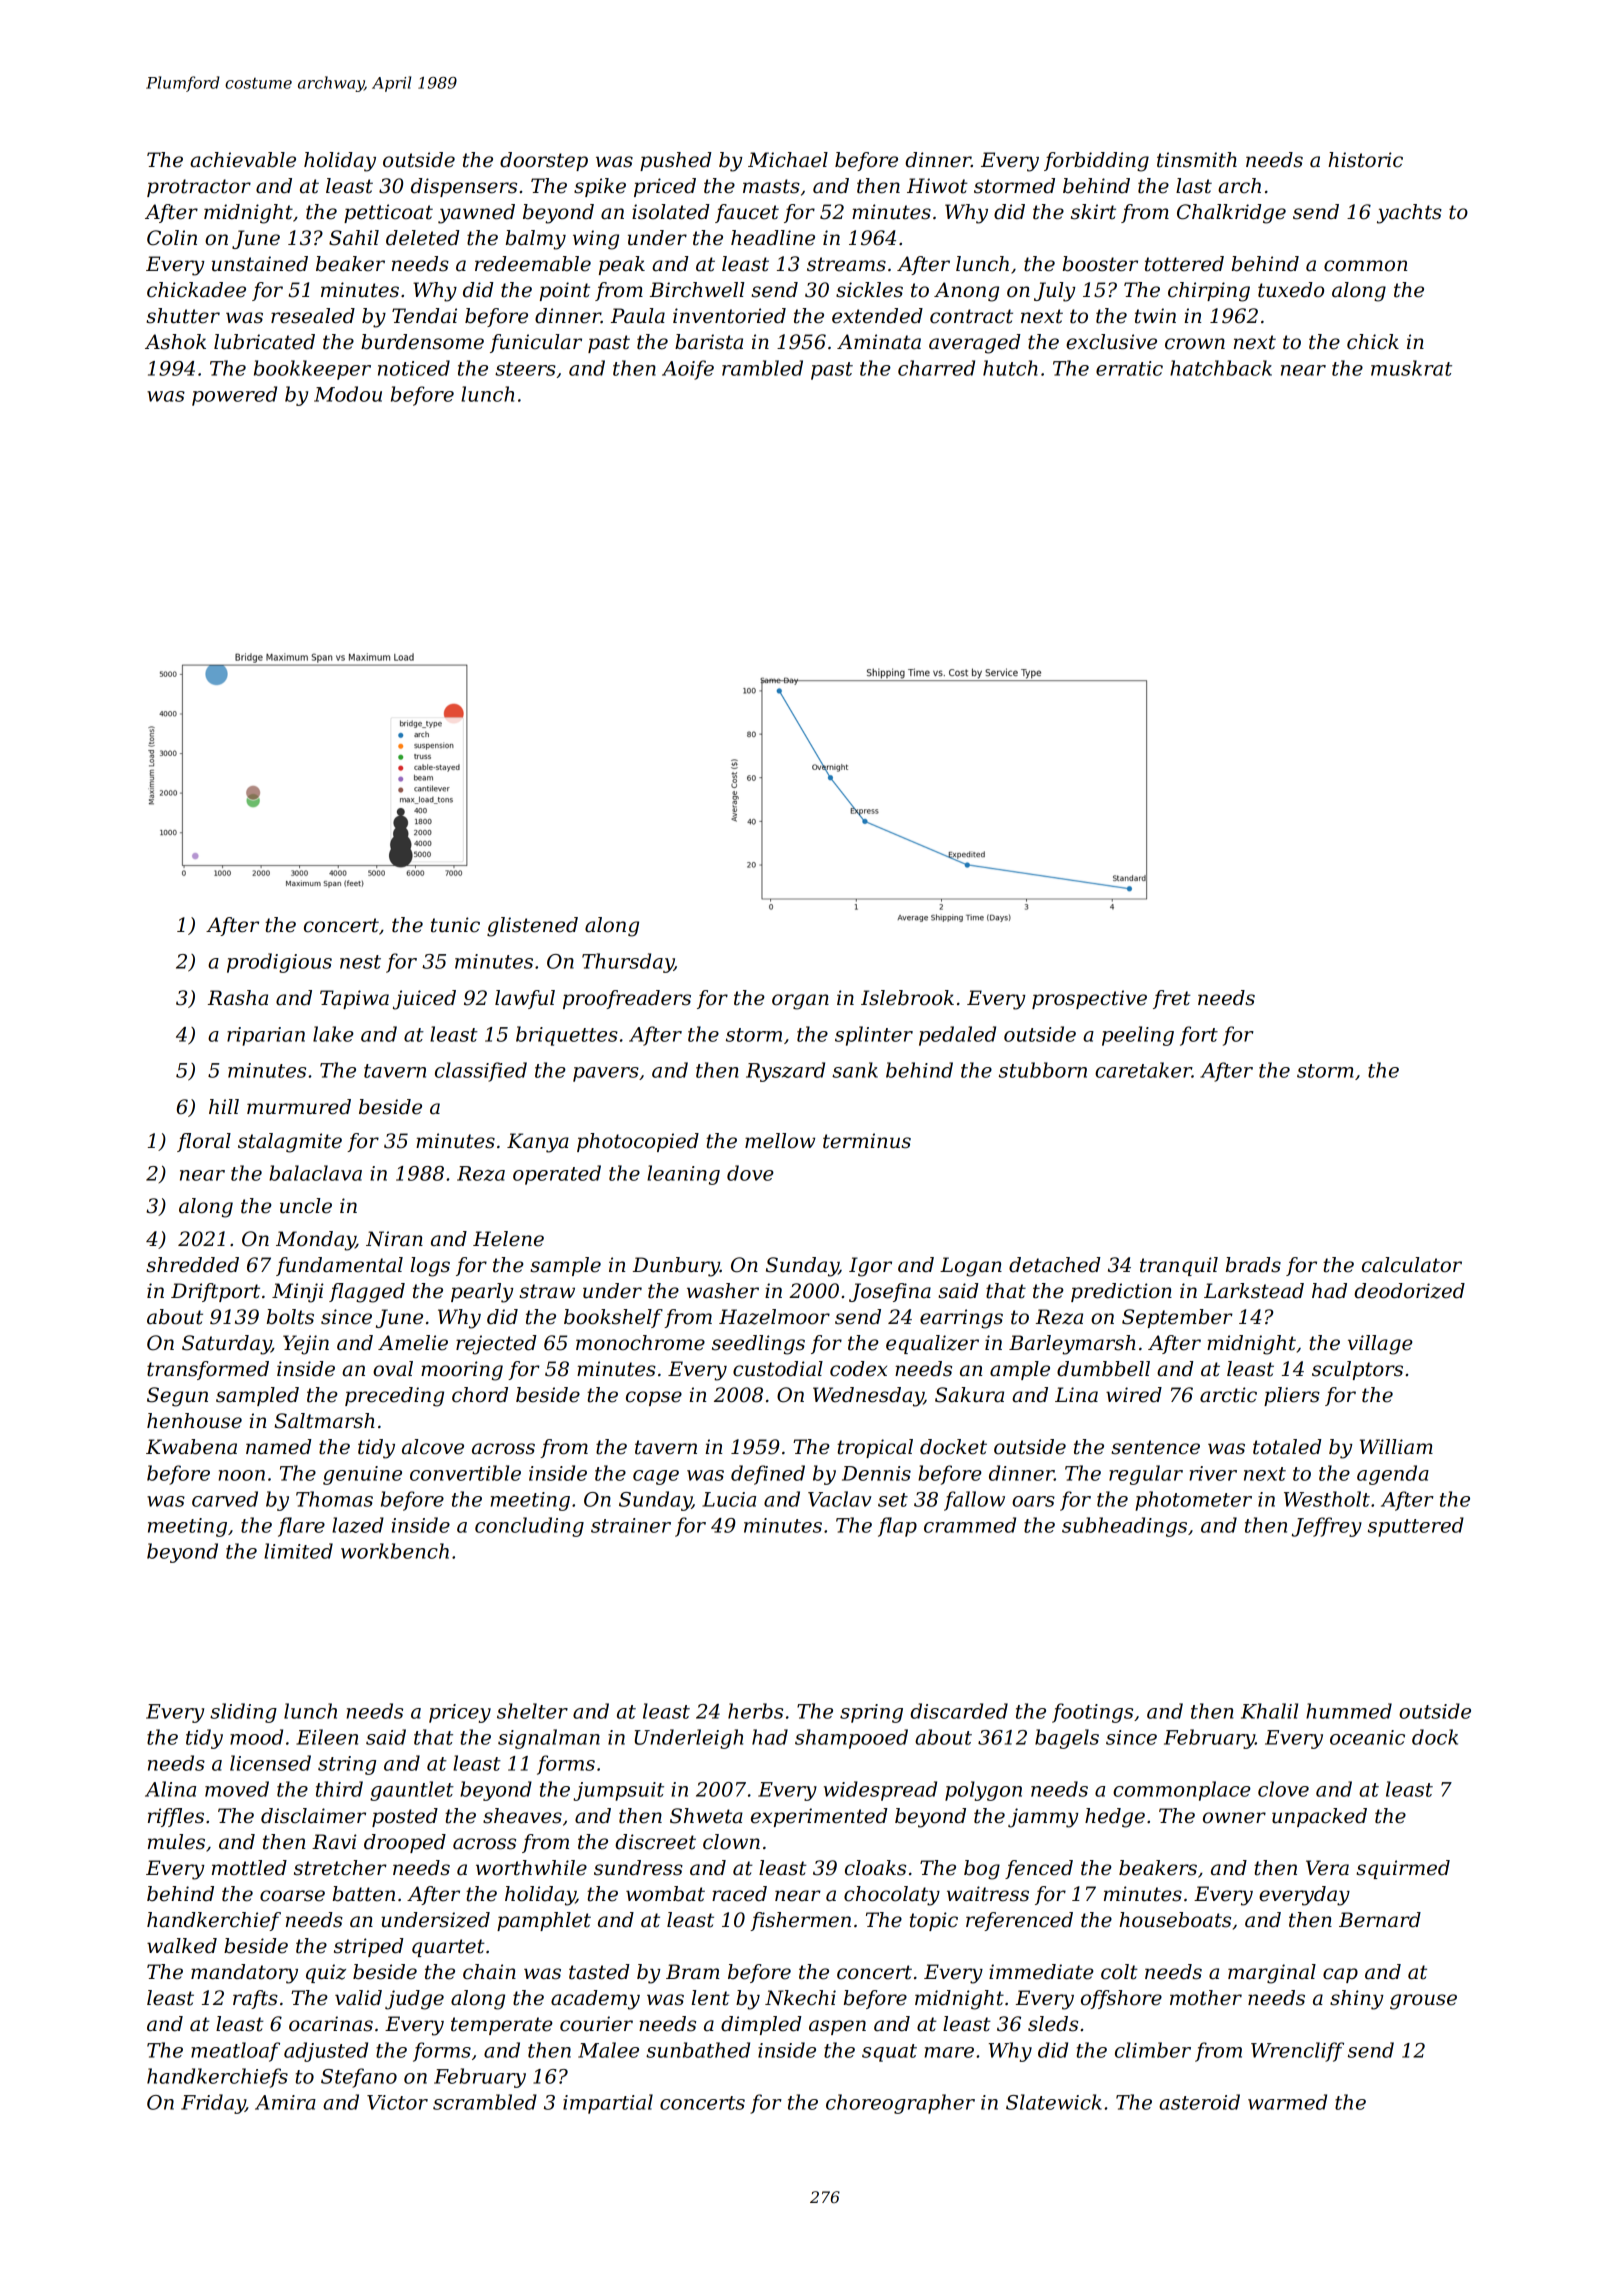  Describe the element at coordinates (177, 1397) in the screenshot. I see `Segun` at that location.
